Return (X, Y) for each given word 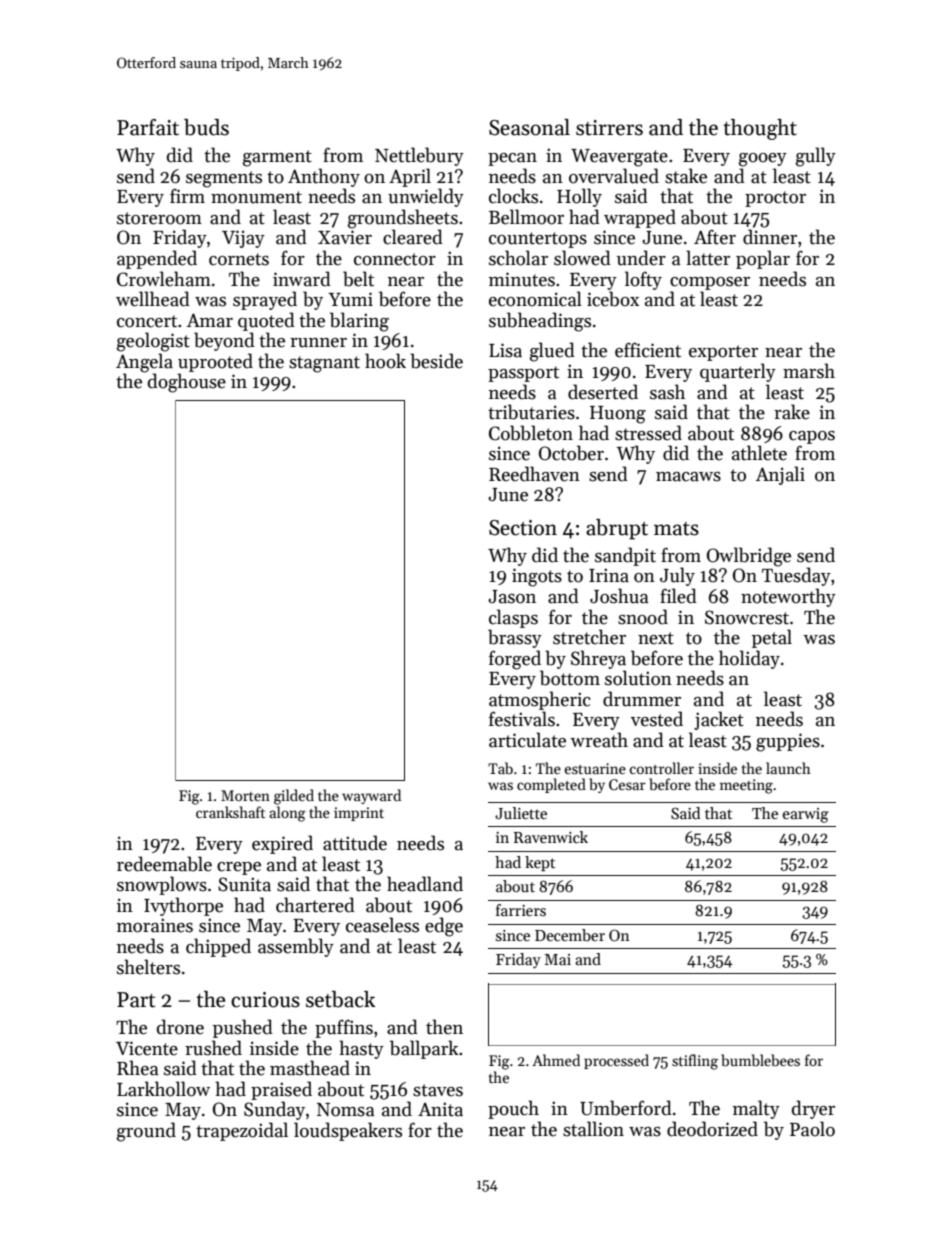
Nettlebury (419, 156)
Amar (210, 320)
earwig (806, 815)
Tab (500, 768)
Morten (245, 795)
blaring (359, 322)
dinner (770, 237)
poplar (763, 259)
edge (444, 927)
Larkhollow (163, 1089)
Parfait (148, 127)
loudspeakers (348, 1131)
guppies (788, 742)
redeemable (164, 864)
